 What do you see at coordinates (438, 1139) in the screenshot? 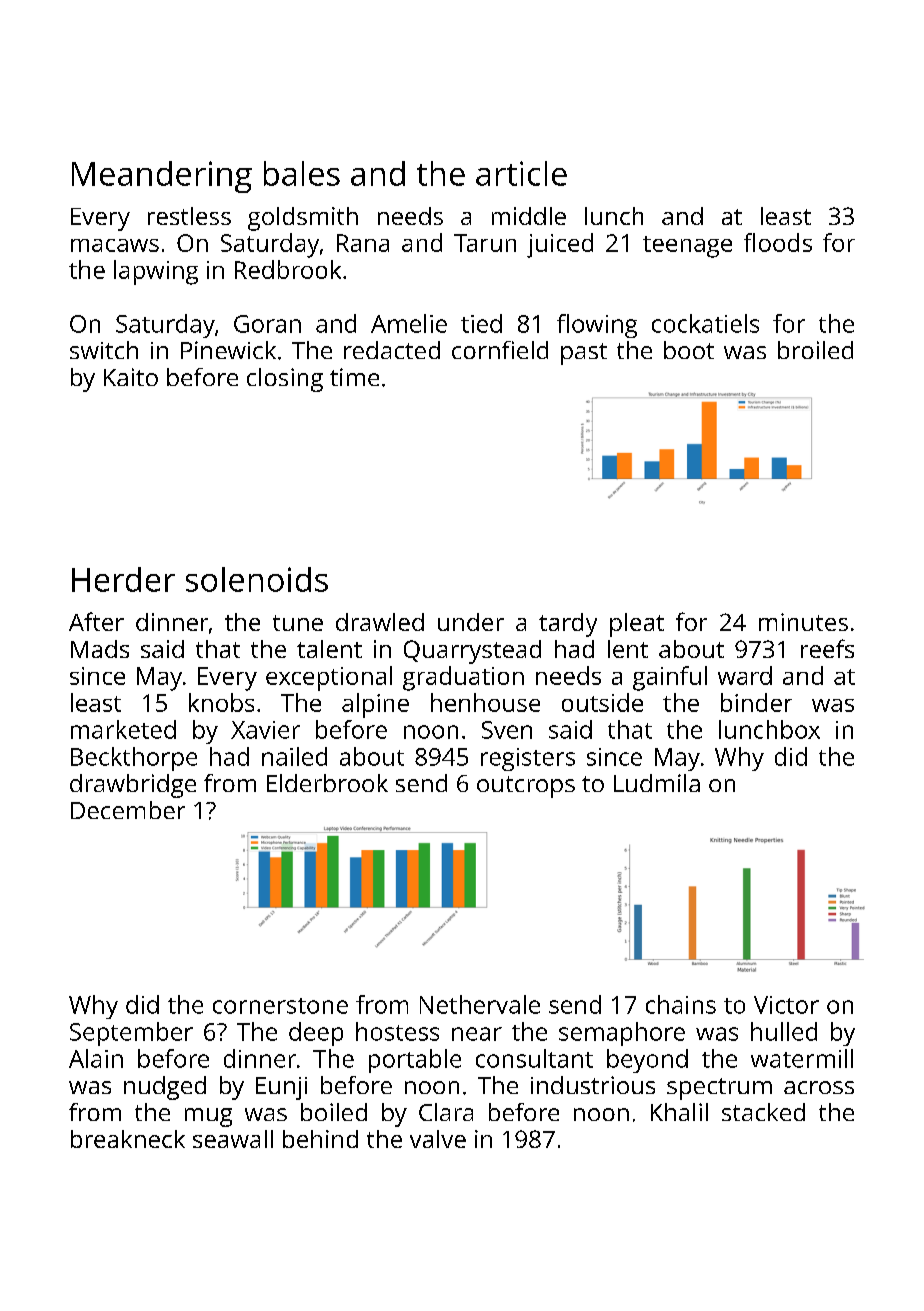
I see `valve` at bounding box center [438, 1139].
